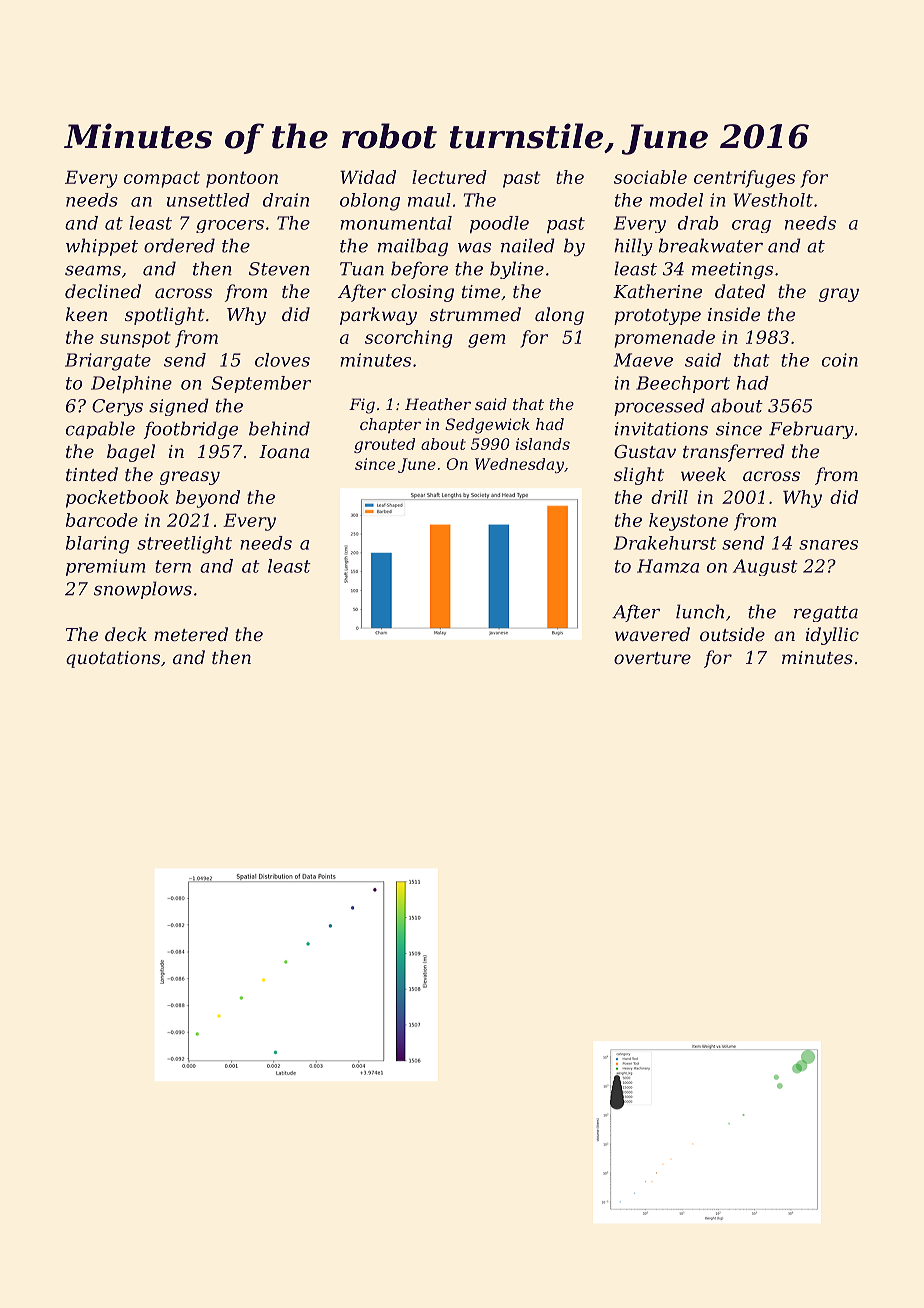  I want to click on centrifuges, so click(744, 179).
